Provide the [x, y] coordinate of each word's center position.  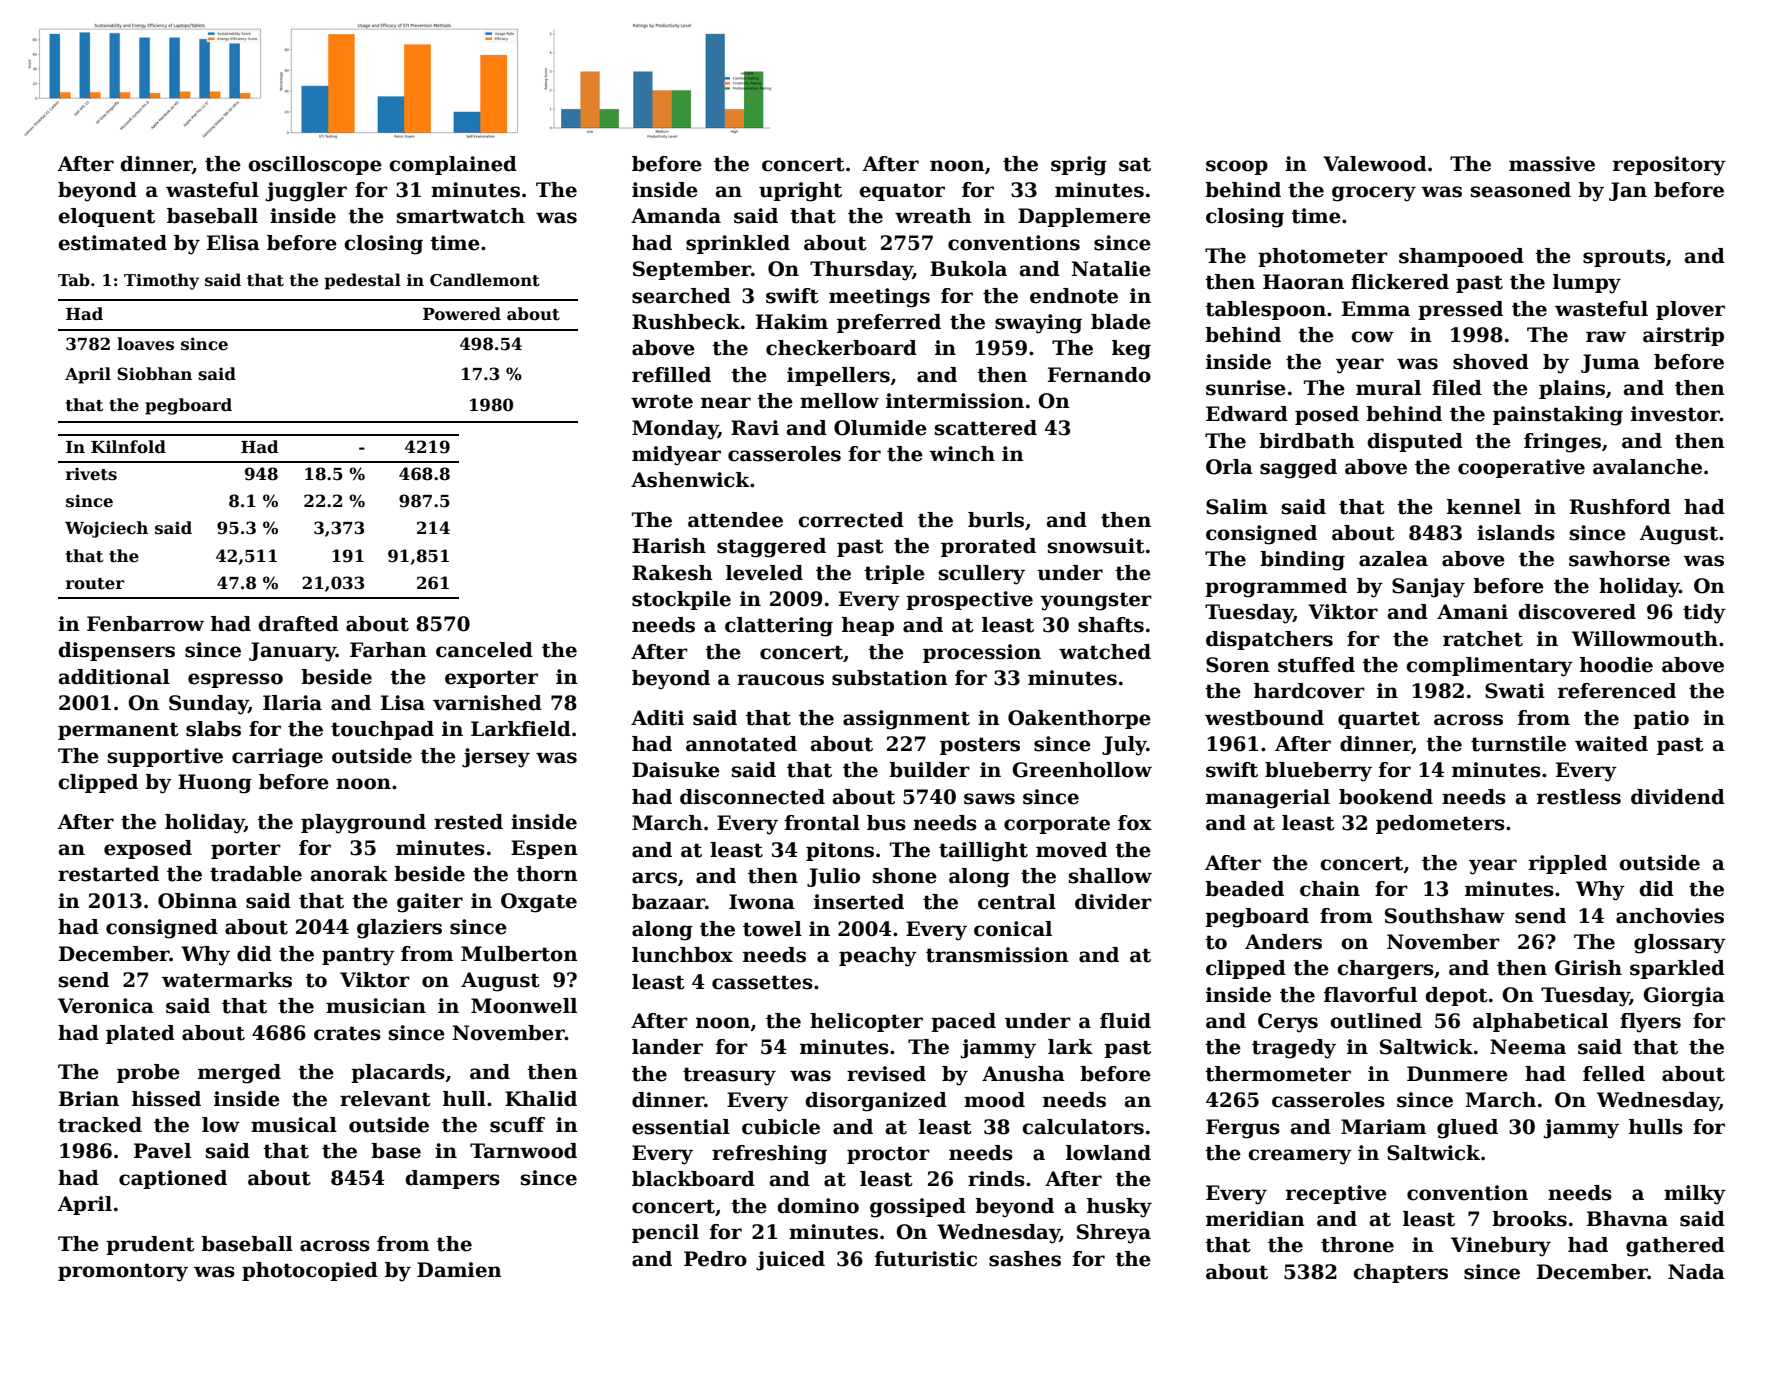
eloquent [106, 217]
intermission [955, 401]
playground [363, 824]
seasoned [1521, 190]
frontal [822, 823]
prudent [150, 1245]
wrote [662, 401]
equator [902, 192]
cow [1372, 337]
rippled [1568, 864]
